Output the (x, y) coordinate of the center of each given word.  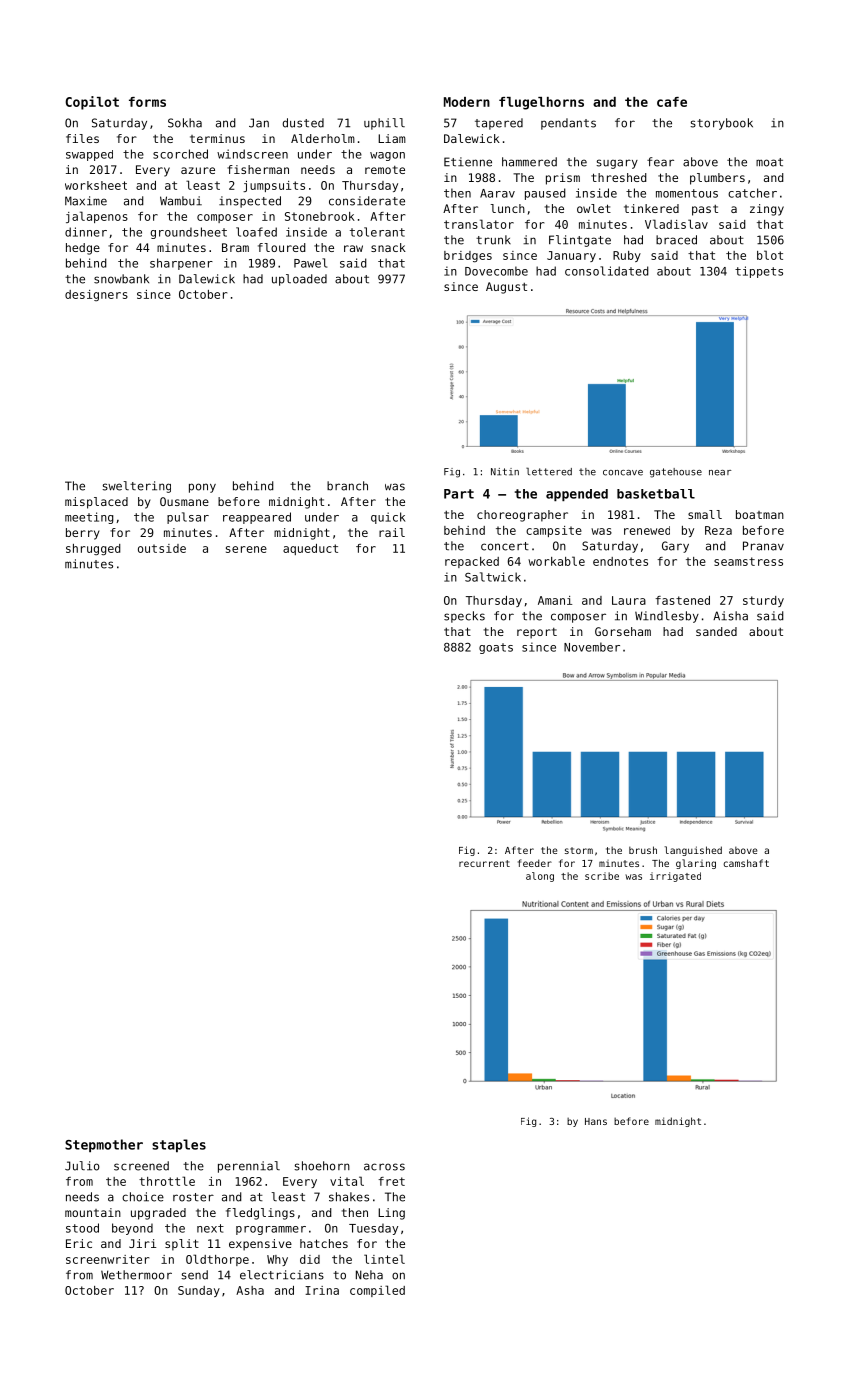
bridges (468, 257)
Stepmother (104, 1145)
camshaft (746, 863)
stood (82, 1228)
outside (162, 548)
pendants (568, 124)
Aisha (730, 616)
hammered (529, 162)
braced (676, 240)
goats (496, 648)
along (540, 877)
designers (96, 295)
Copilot (92, 103)
